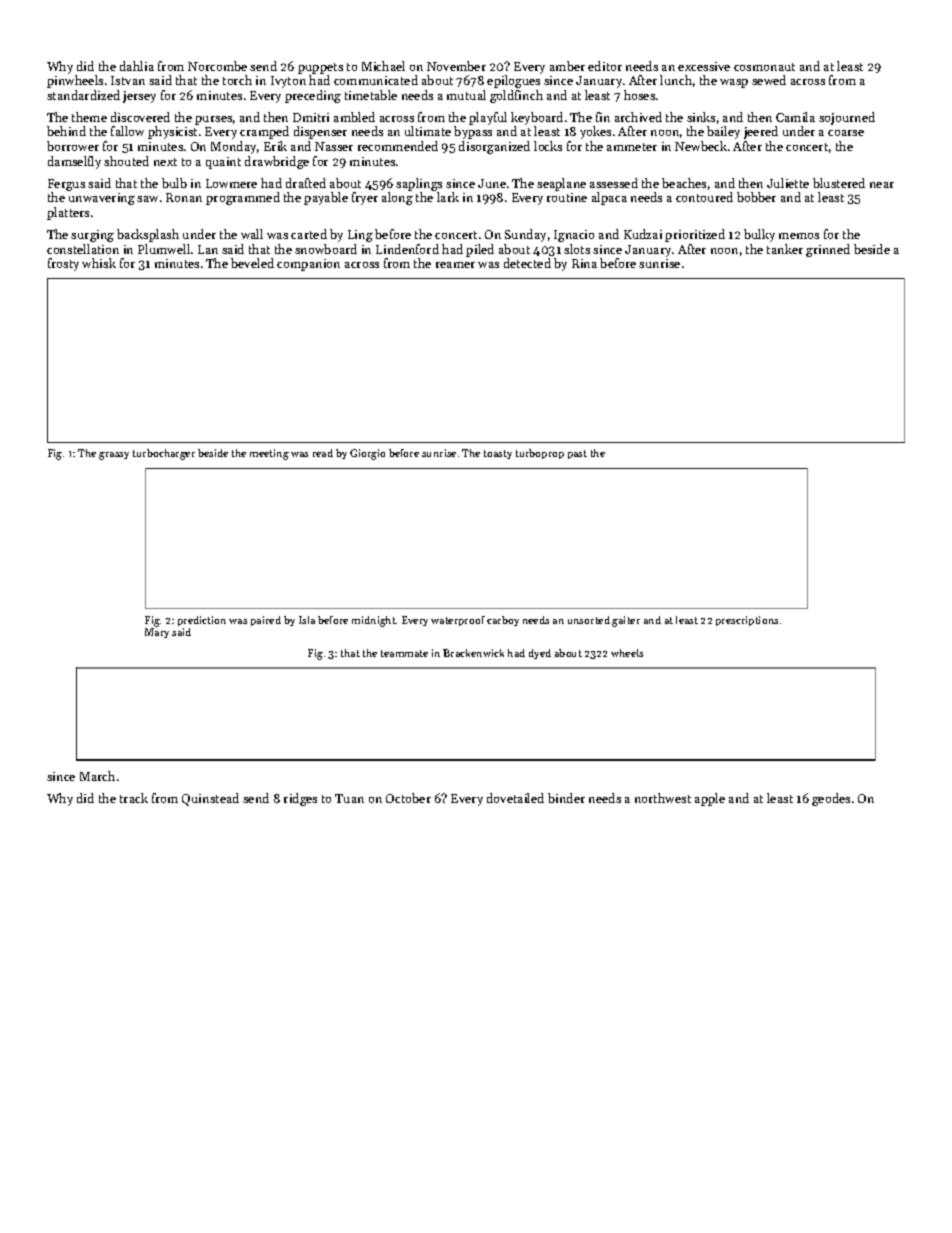 The image size is (952, 1233). What do you see at coordinates (326, 249) in the page?
I see `snowboard` at bounding box center [326, 249].
